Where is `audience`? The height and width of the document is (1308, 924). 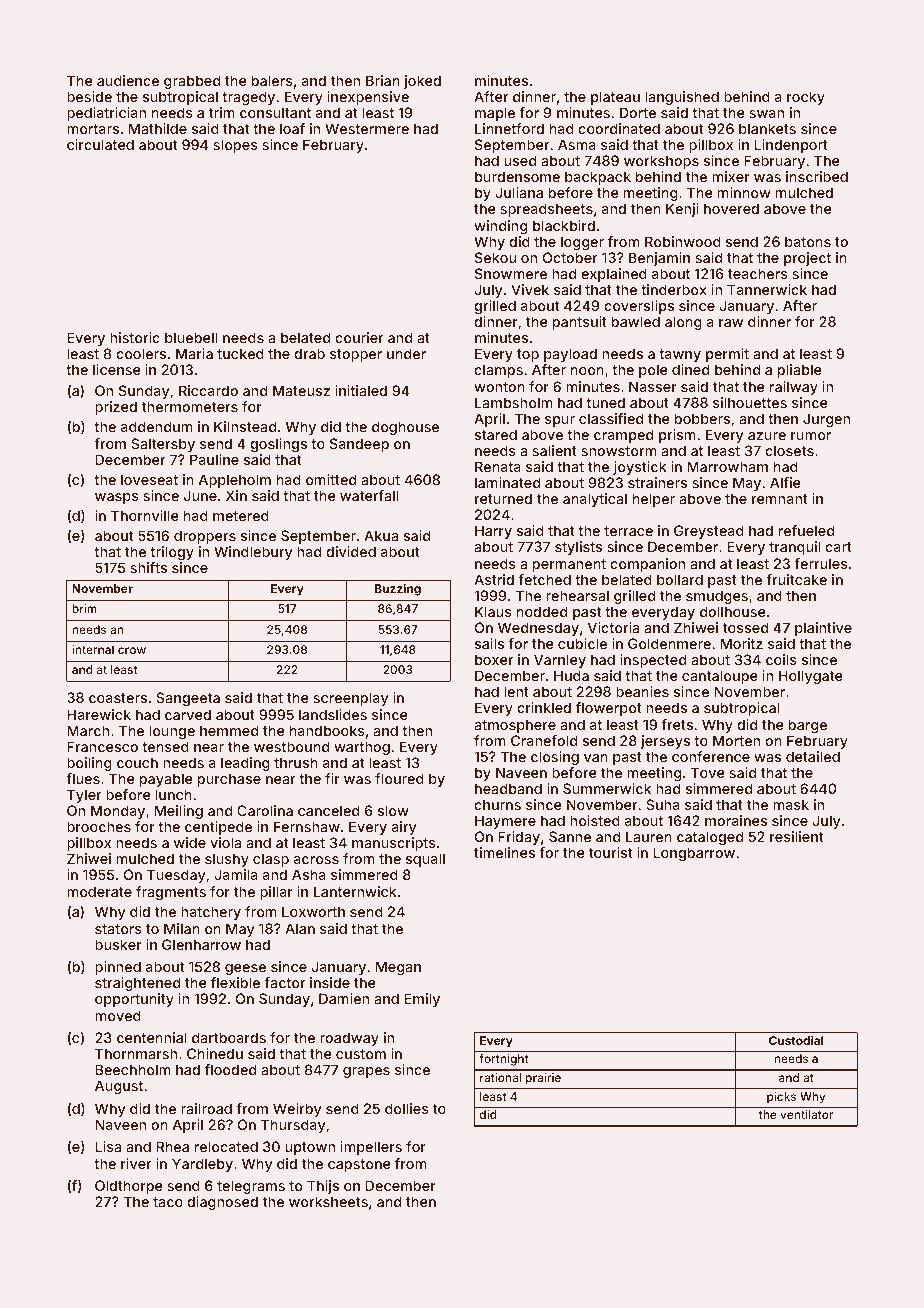 audience is located at coordinates (128, 80).
